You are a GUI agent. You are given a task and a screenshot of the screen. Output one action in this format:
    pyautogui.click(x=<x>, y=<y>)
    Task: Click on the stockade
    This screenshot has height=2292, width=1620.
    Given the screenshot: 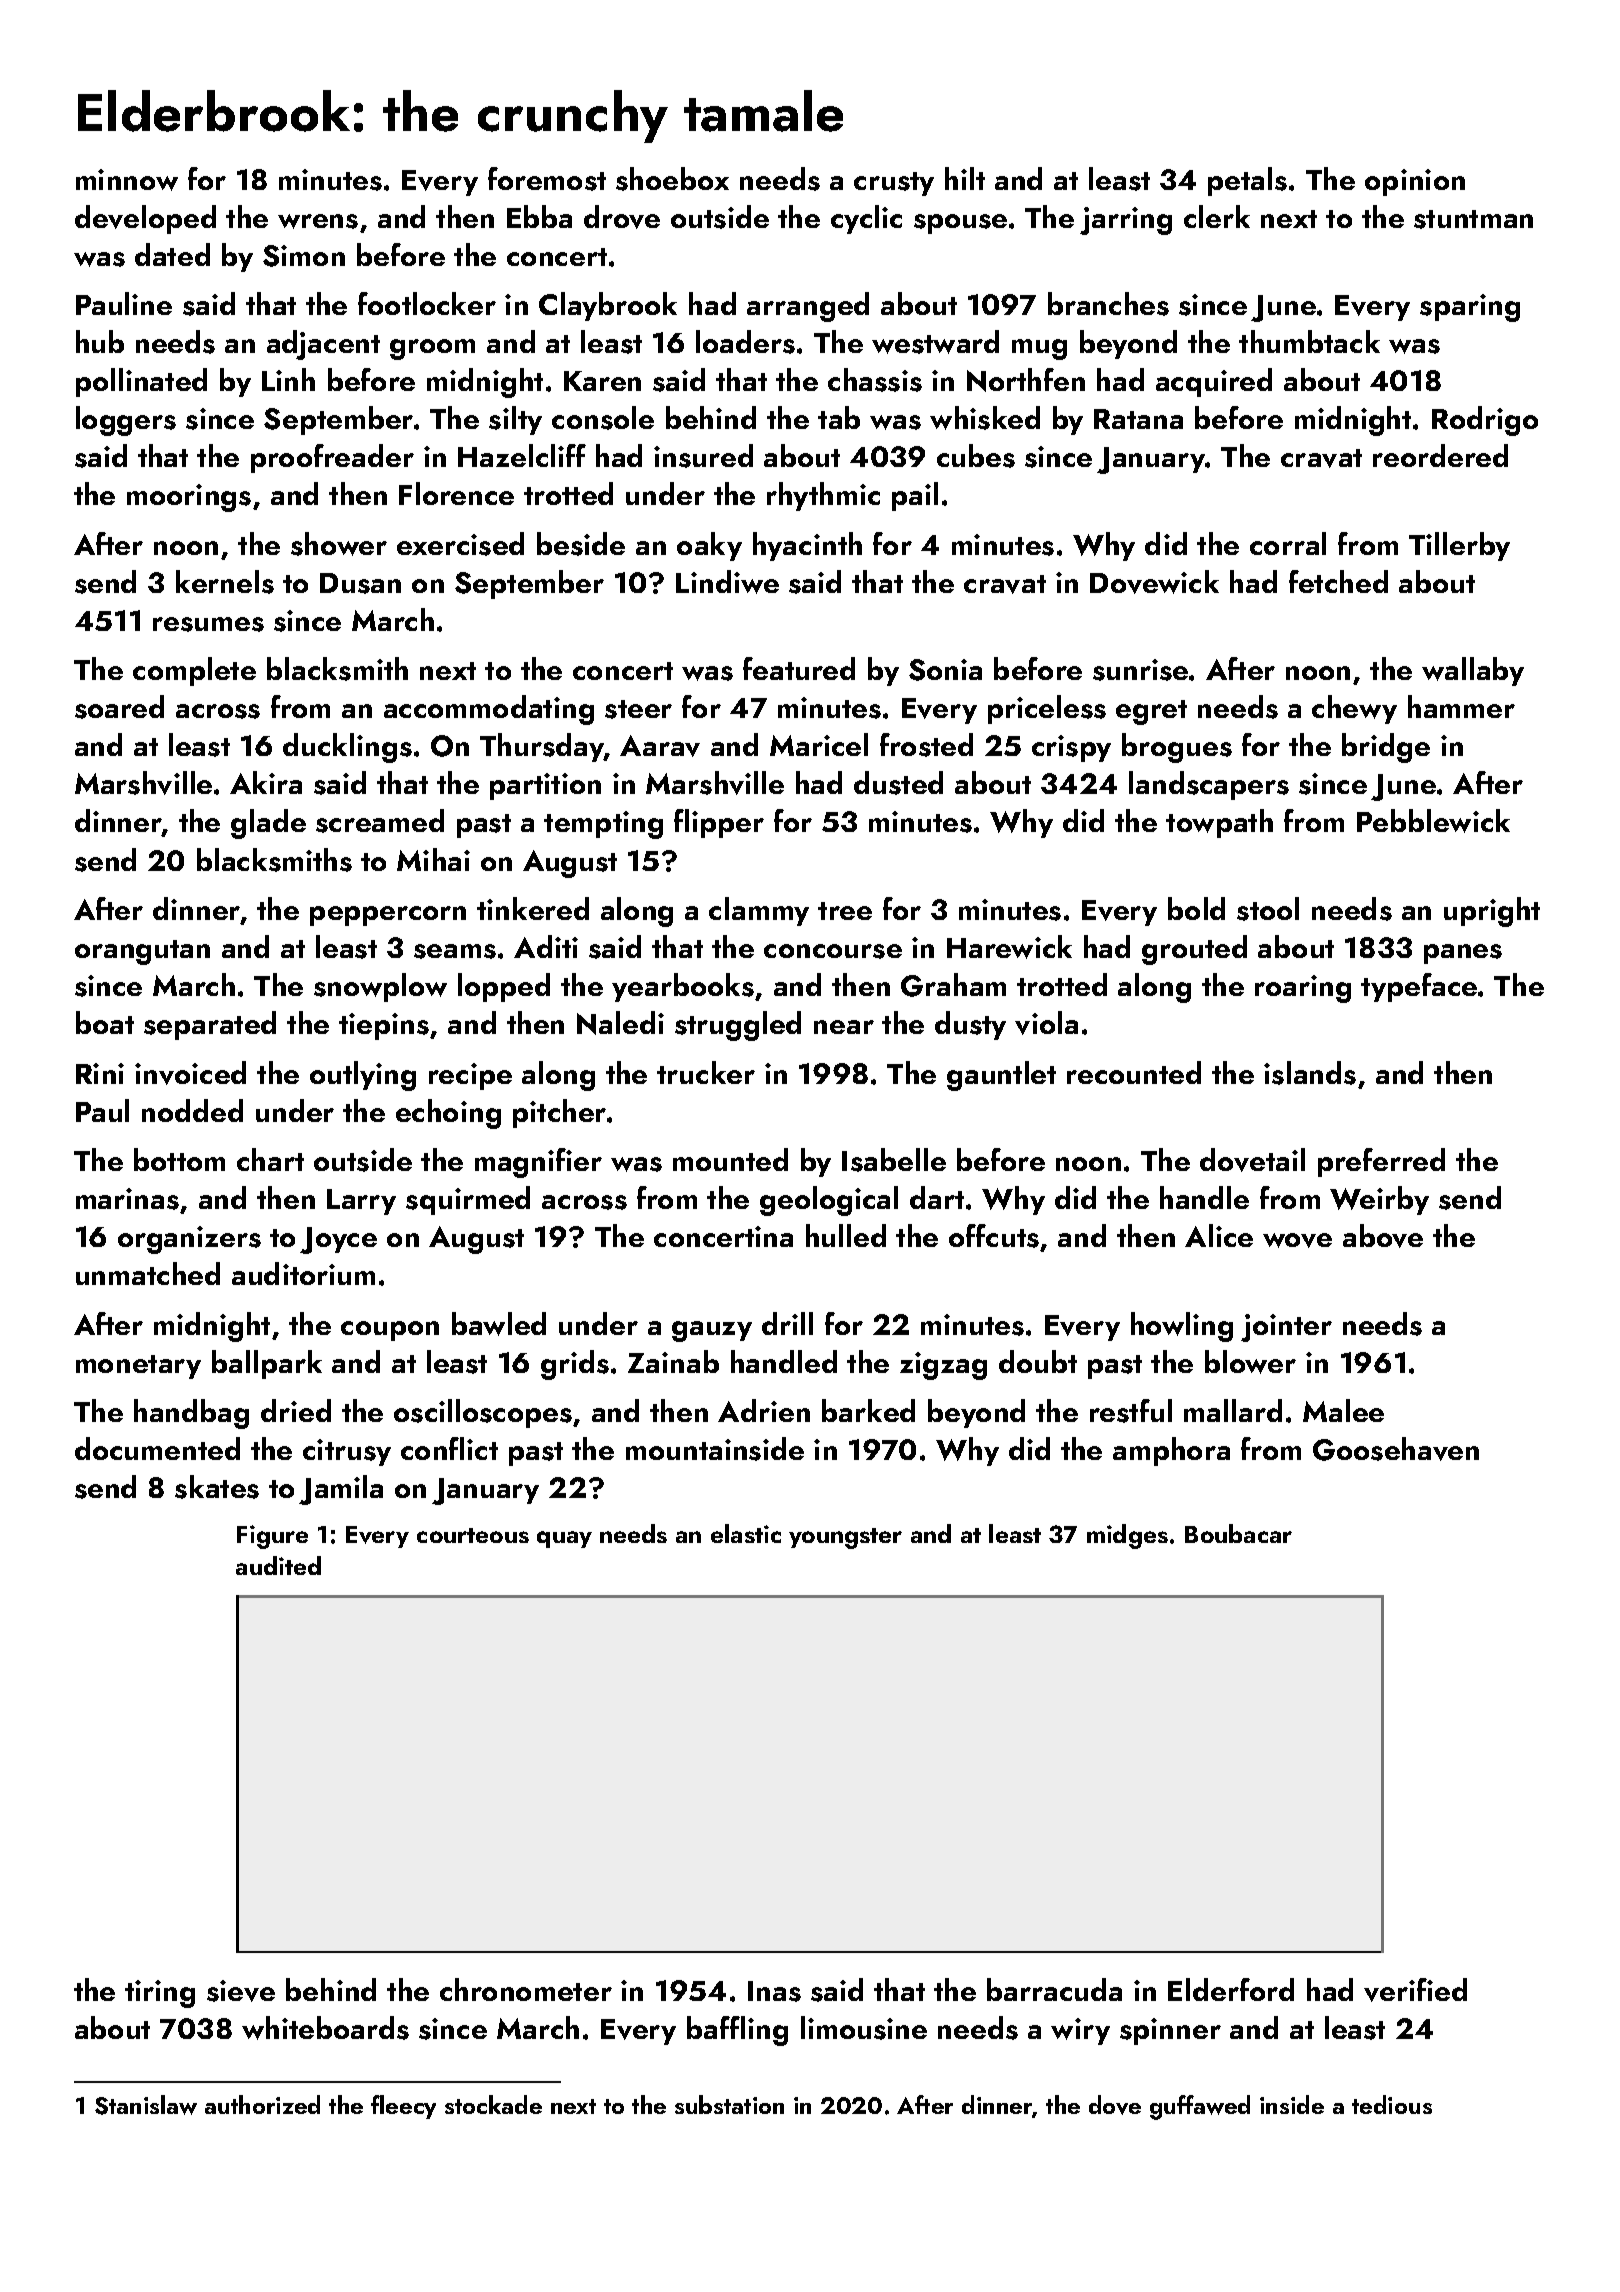 What is the action you would take?
    pyautogui.click(x=493, y=2104)
